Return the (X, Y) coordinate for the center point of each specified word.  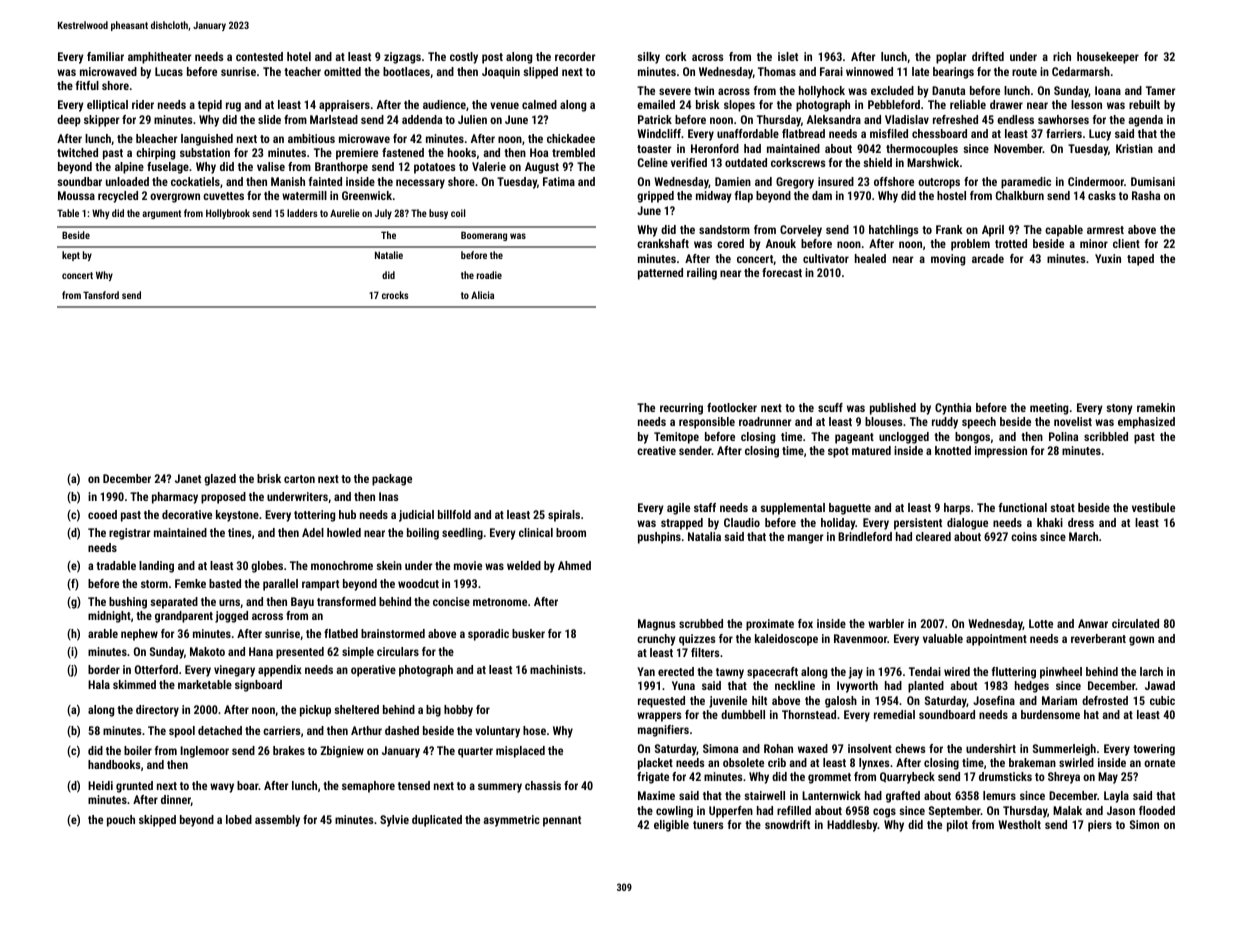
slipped (540, 73)
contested (259, 56)
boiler (138, 750)
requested (661, 702)
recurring (681, 409)
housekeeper (1108, 58)
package (392, 480)
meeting (1049, 409)
